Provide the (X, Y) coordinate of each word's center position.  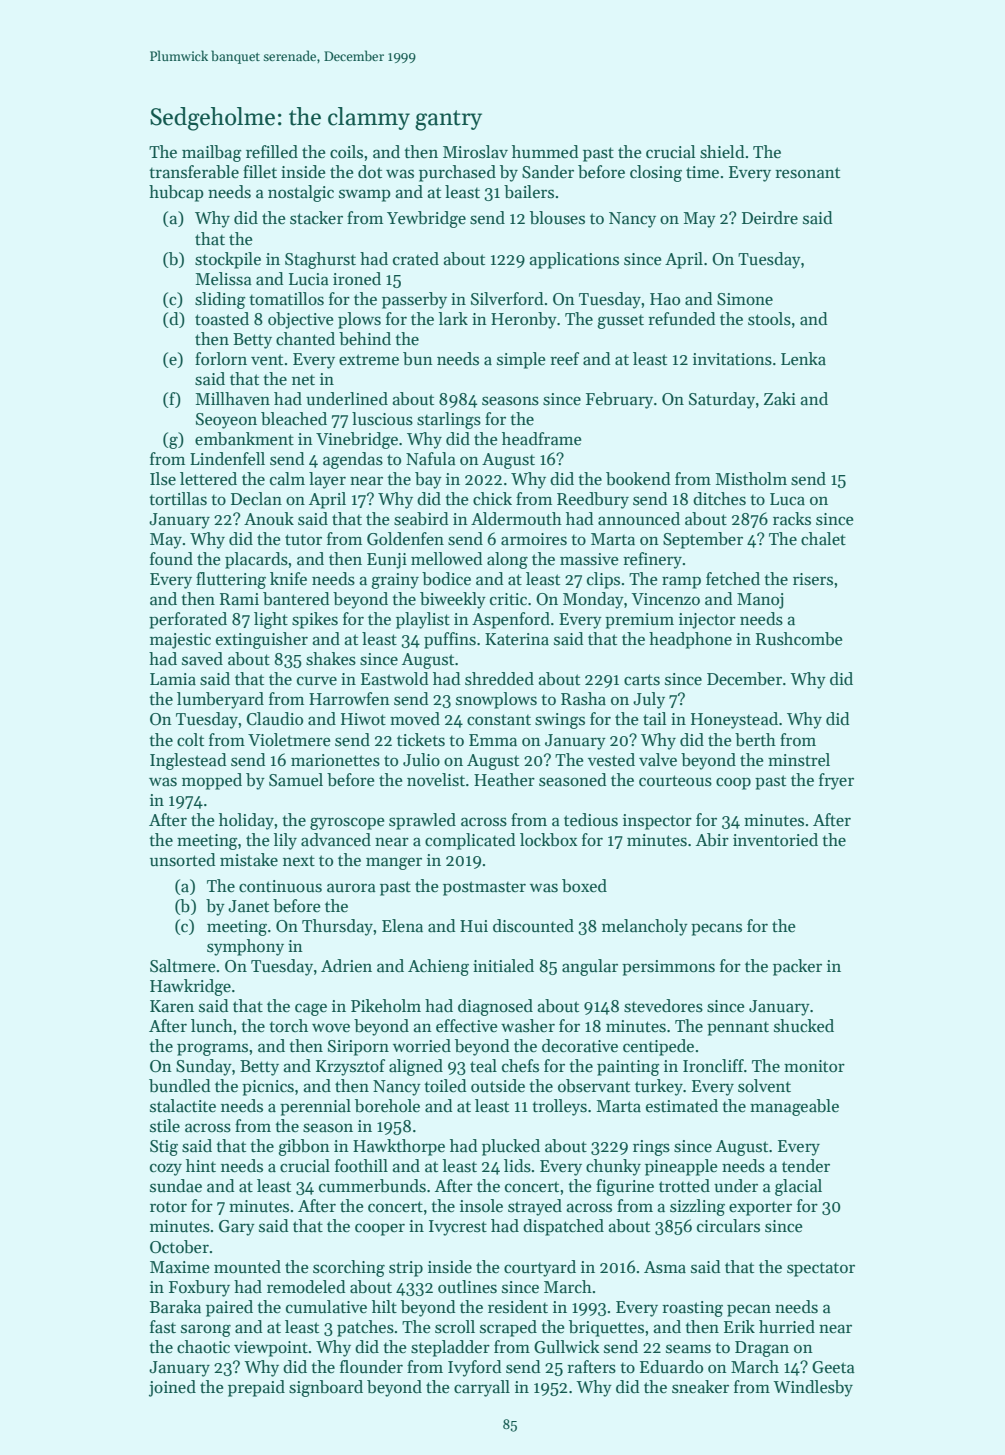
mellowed (447, 559)
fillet (260, 172)
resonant (807, 173)
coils (346, 152)
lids (517, 1166)
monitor (814, 1066)
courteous (675, 781)
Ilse (163, 479)
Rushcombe (799, 639)
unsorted (183, 860)
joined (172, 1388)
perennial (315, 1107)
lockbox (548, 840)
